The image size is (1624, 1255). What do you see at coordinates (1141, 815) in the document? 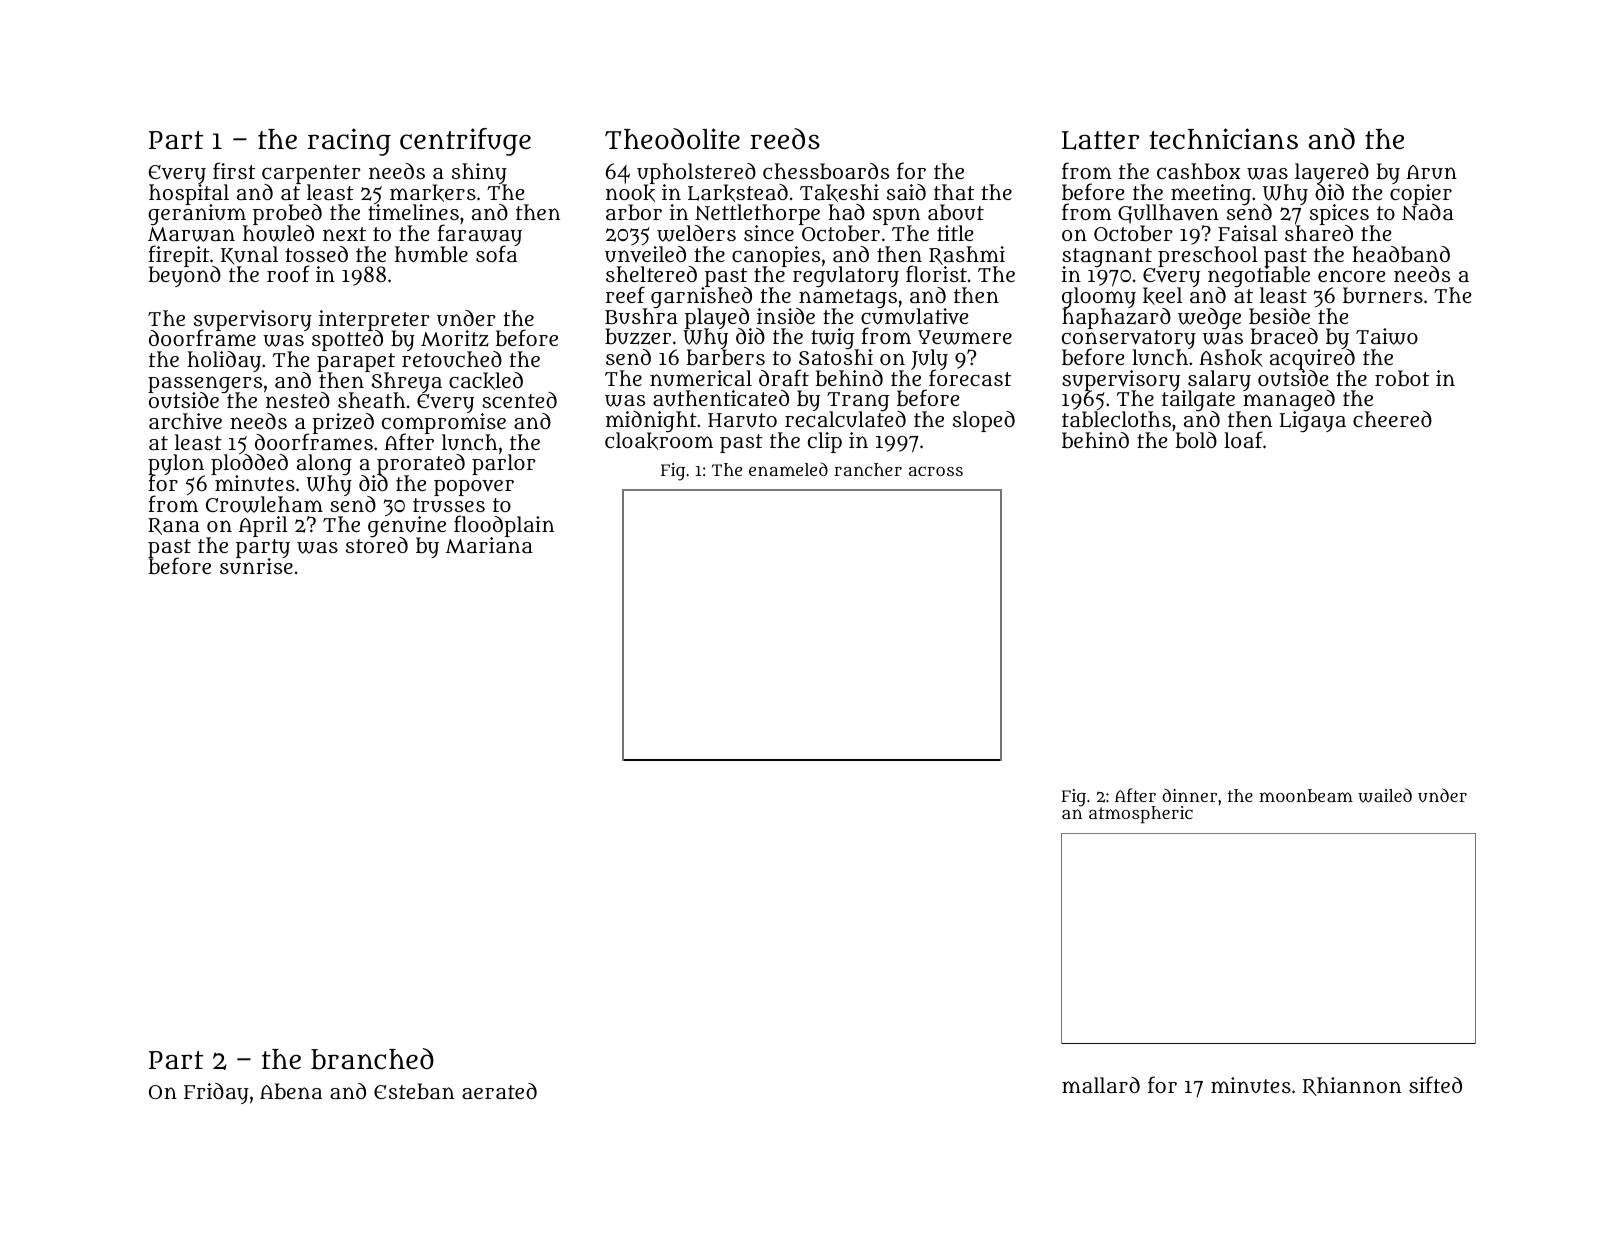
I see `atmospheric` at bounding box center [1141, 815].
